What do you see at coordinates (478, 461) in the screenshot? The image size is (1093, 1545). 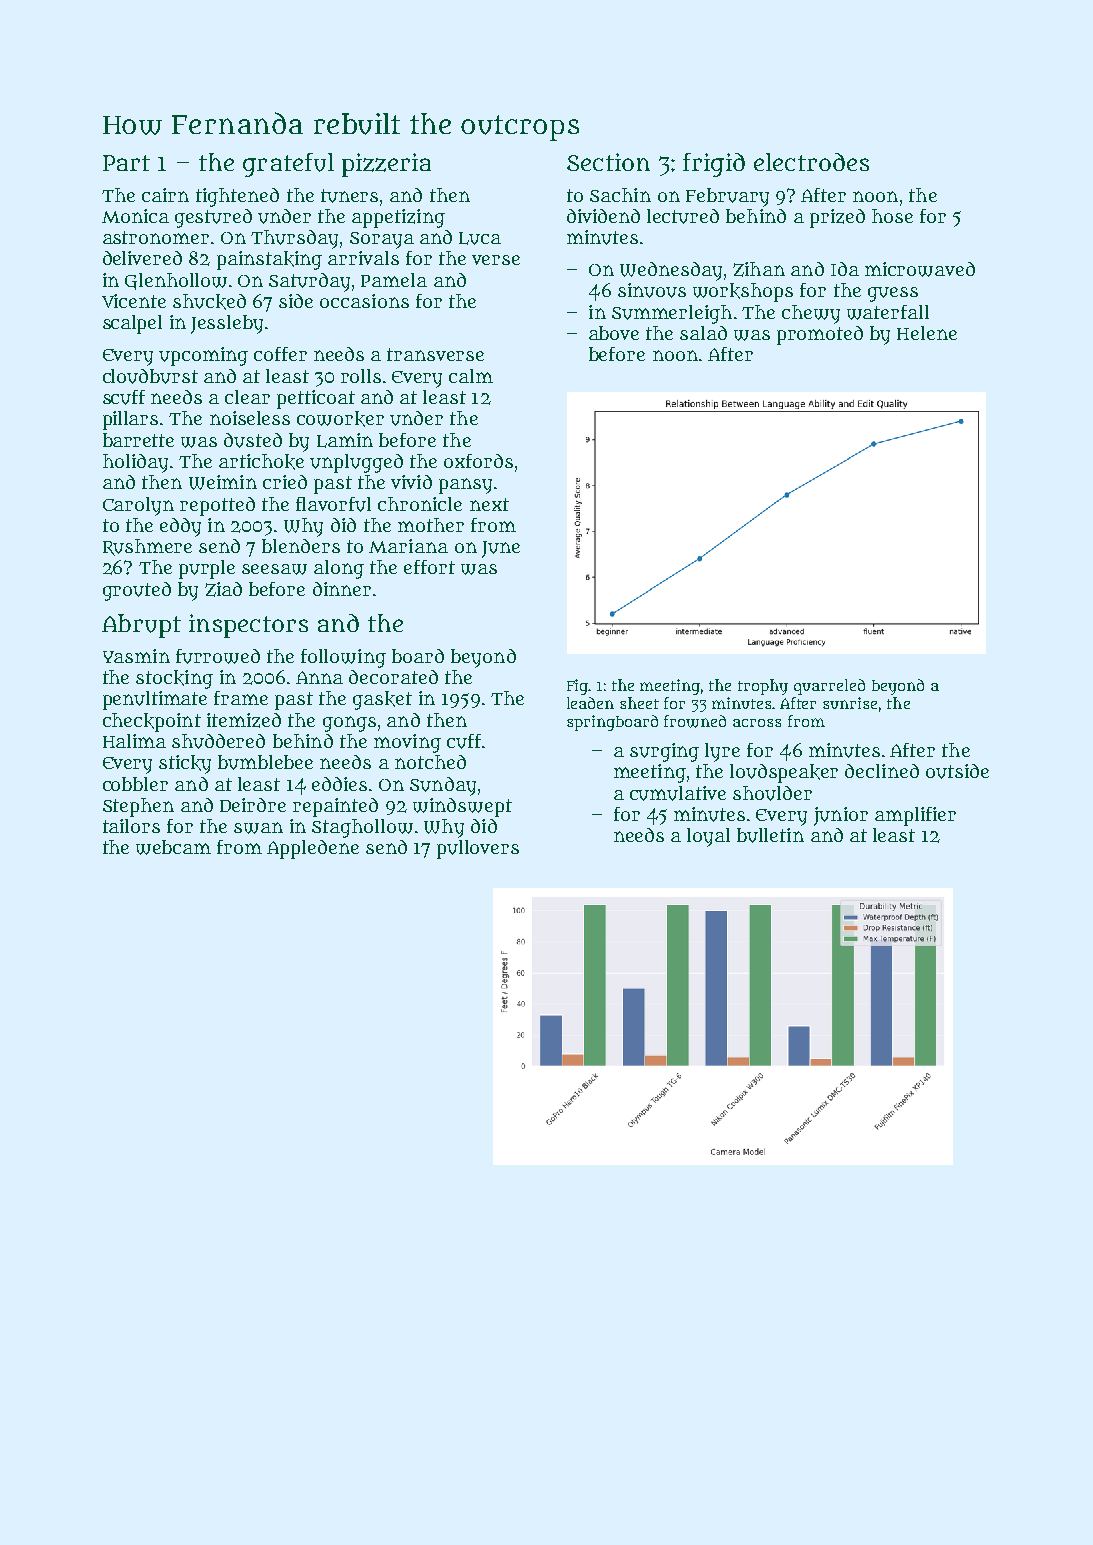 I see `oxfords` at bounding box center [478, 461].
